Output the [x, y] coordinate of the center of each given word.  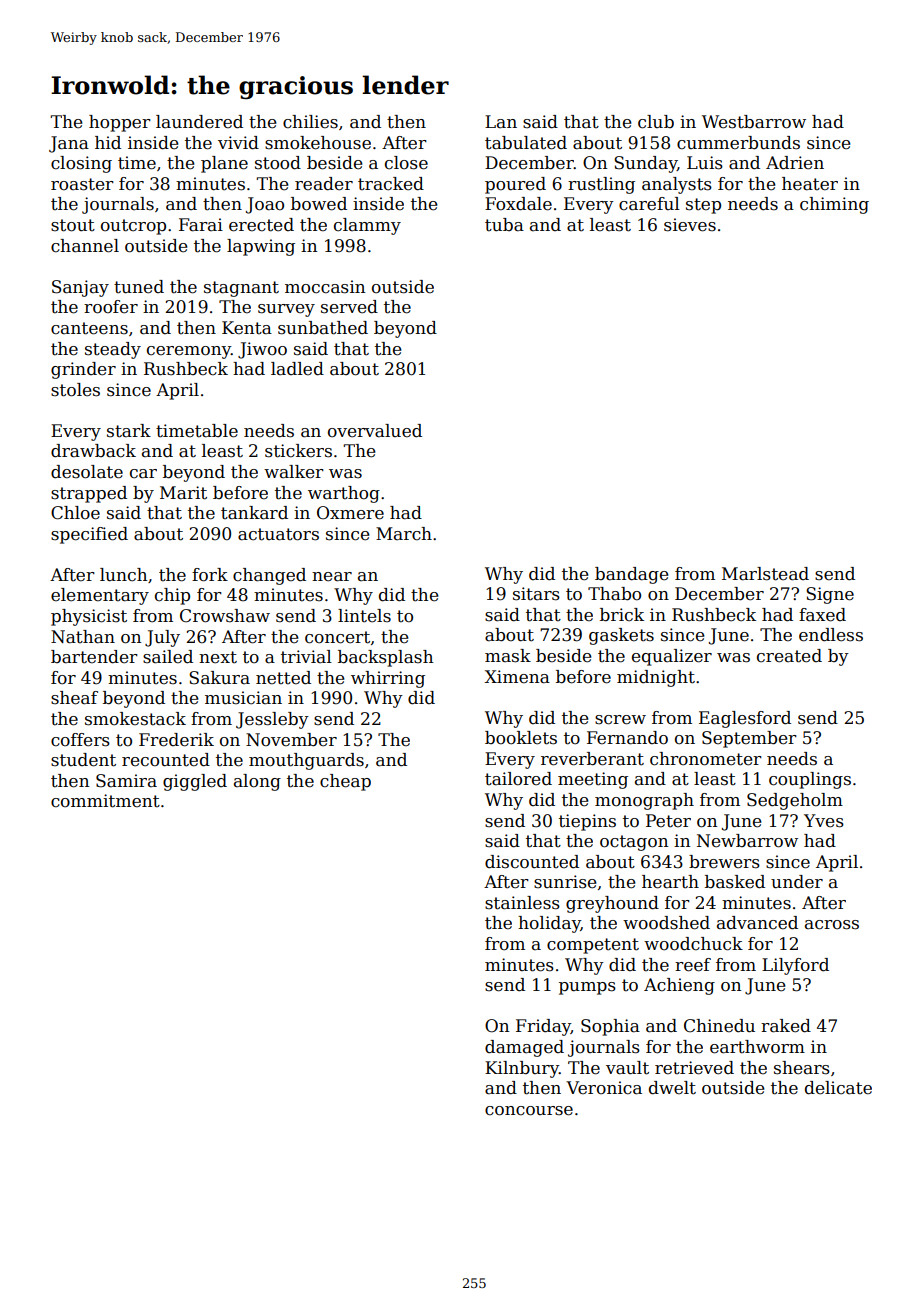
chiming [834, 205]
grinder [83, 370]
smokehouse [318, 143]
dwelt [672, 1088]
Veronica [604, 1088]
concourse [529, 1111]
